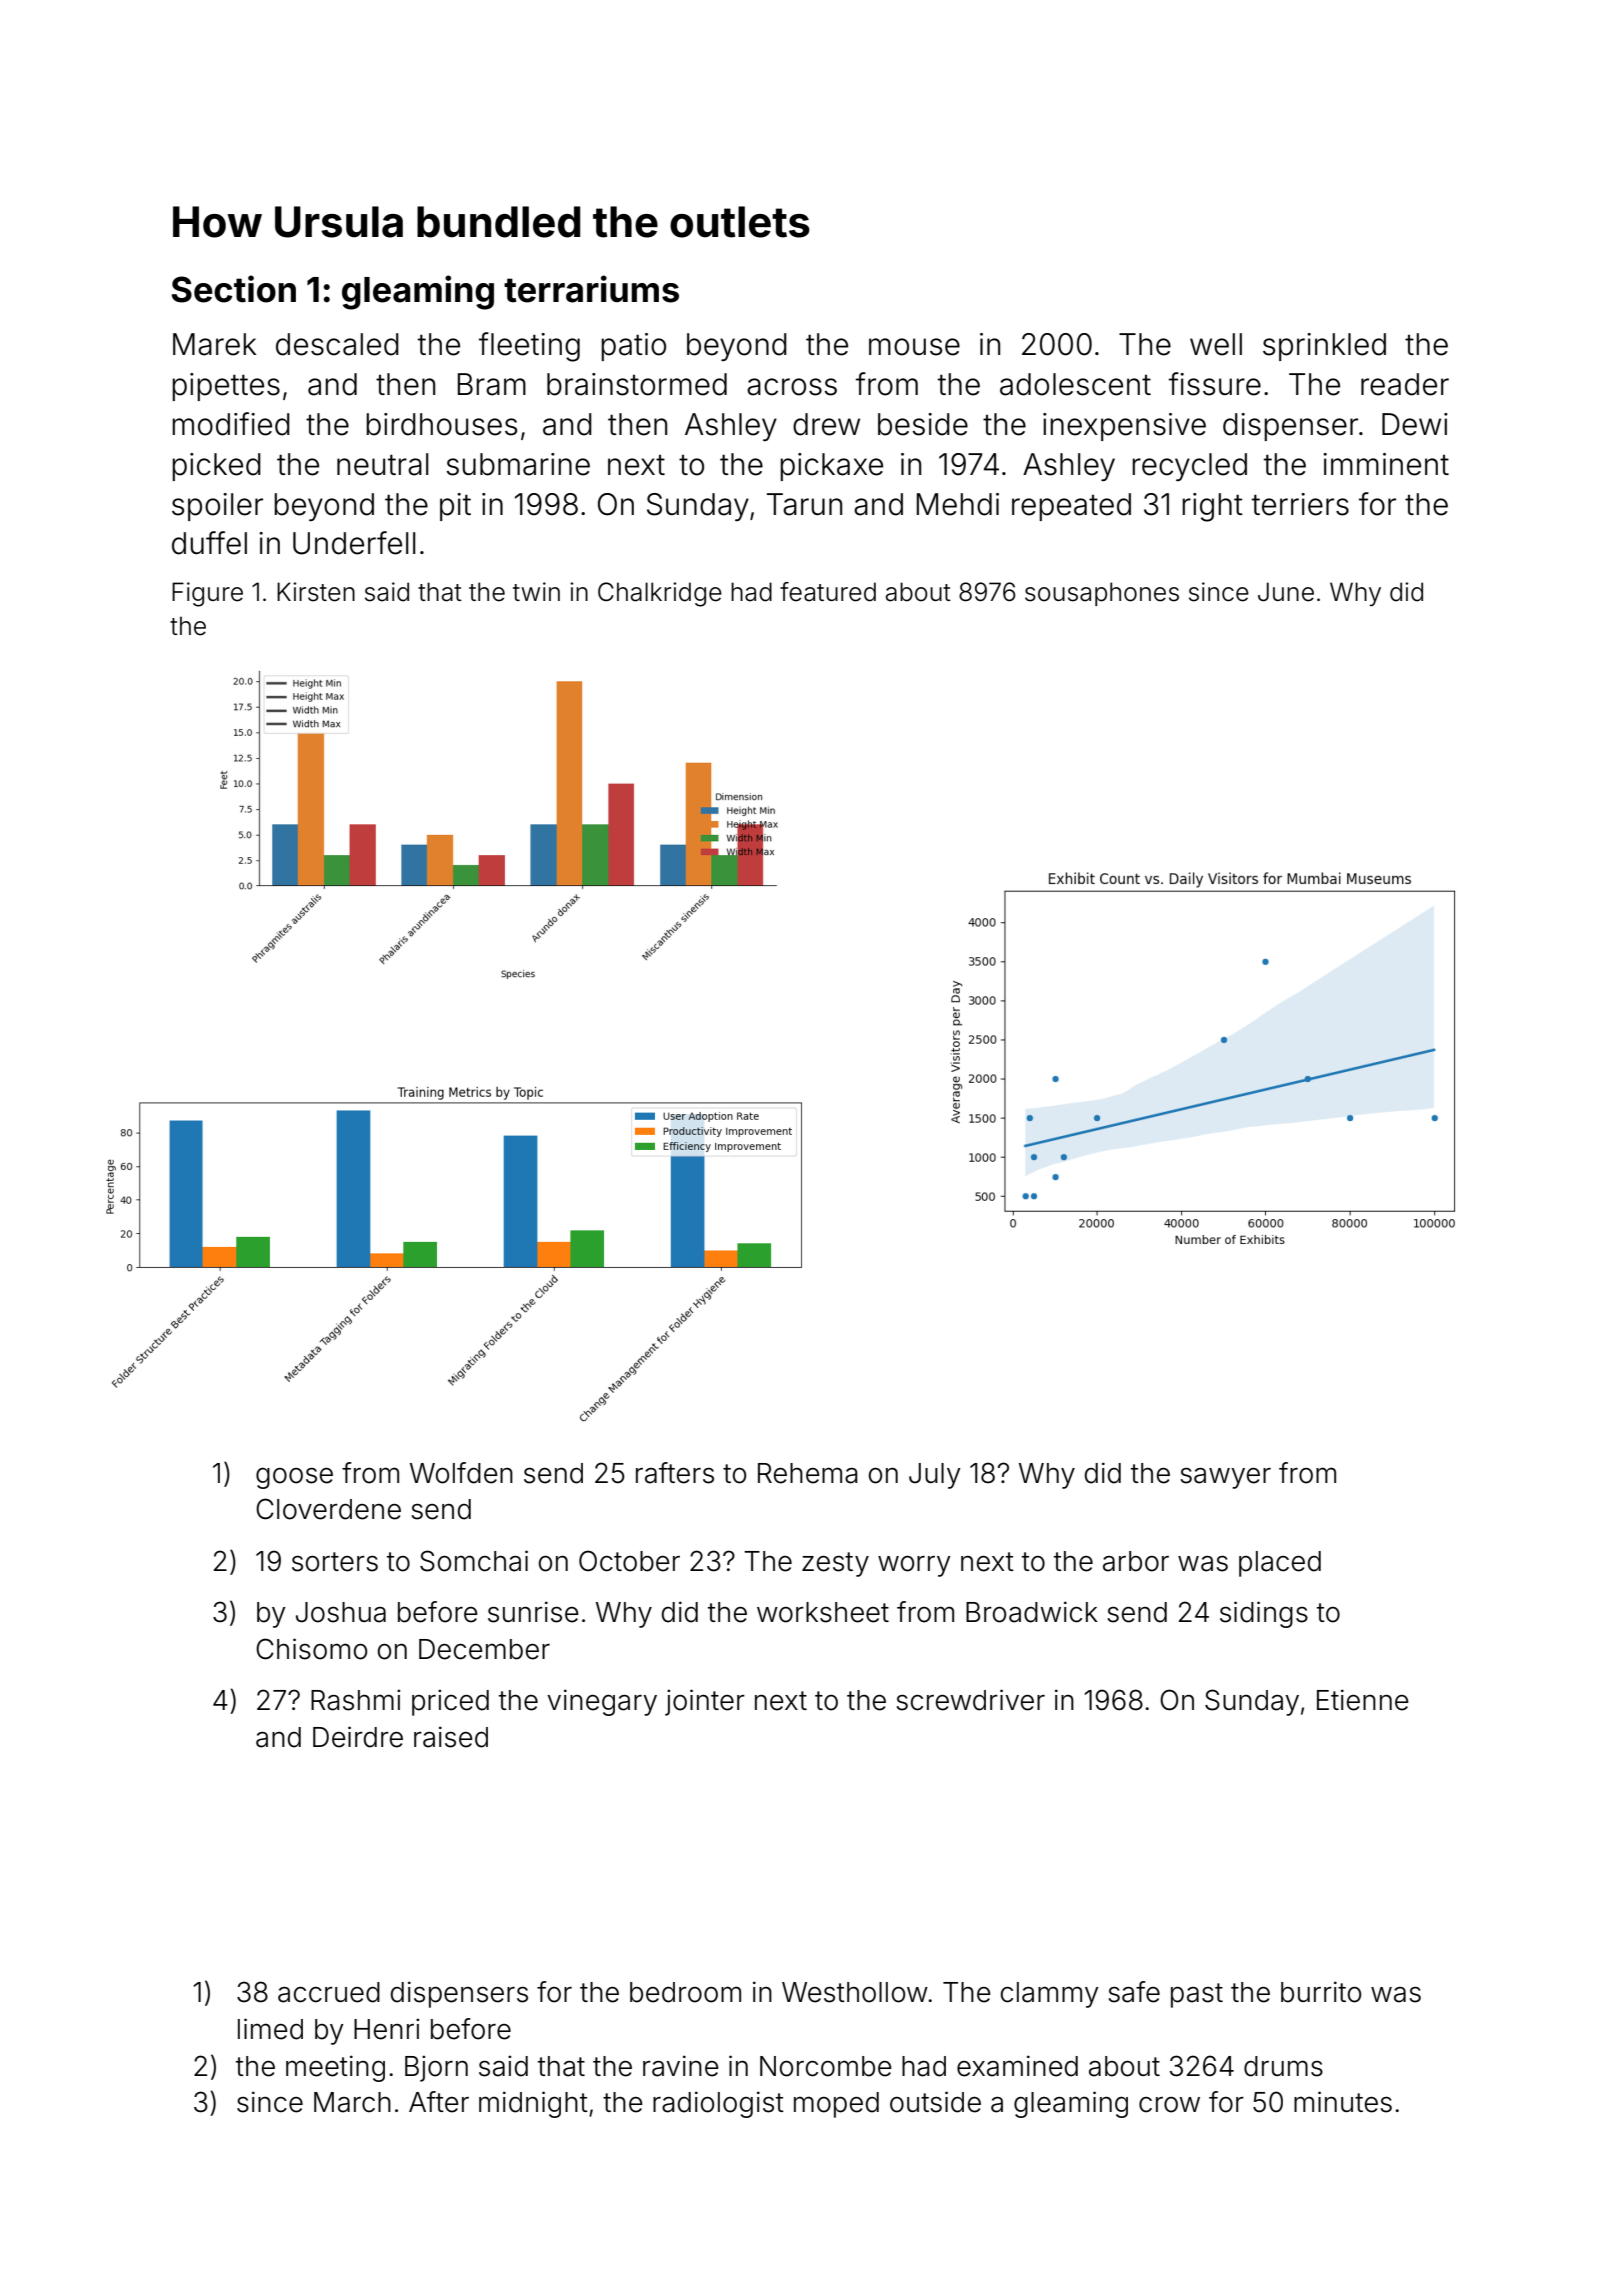  Describe the element at coordinates (1032, 1612) in the screenshot. I see `Broadwick` at that location.
